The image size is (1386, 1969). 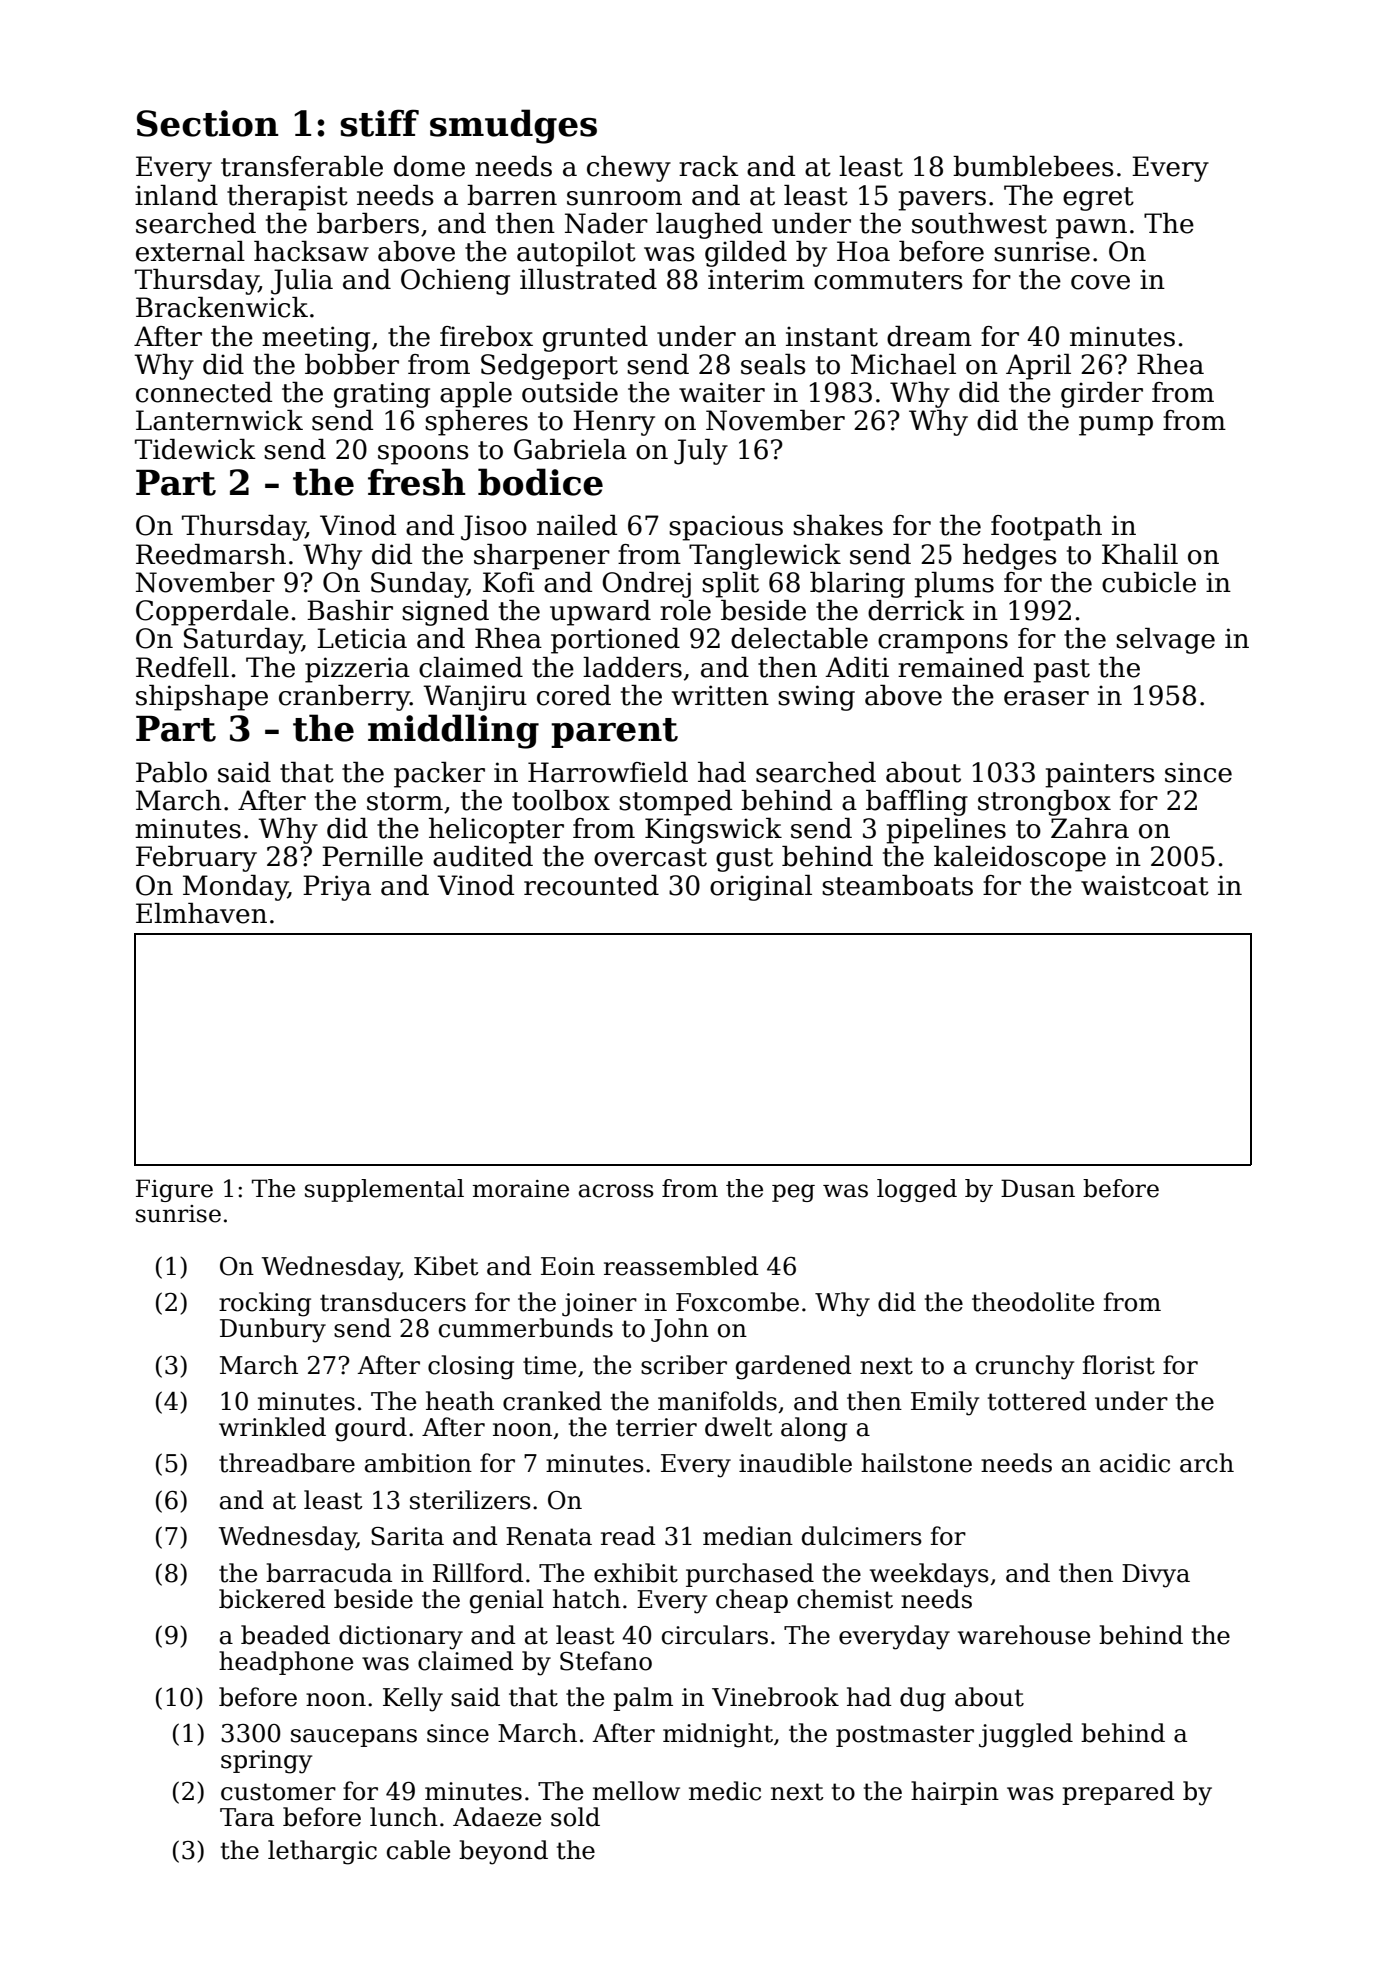 What do you see at coordinates (266, 1762) in the screenshot?
I see `springy` at bounding box center [266, 1762].
